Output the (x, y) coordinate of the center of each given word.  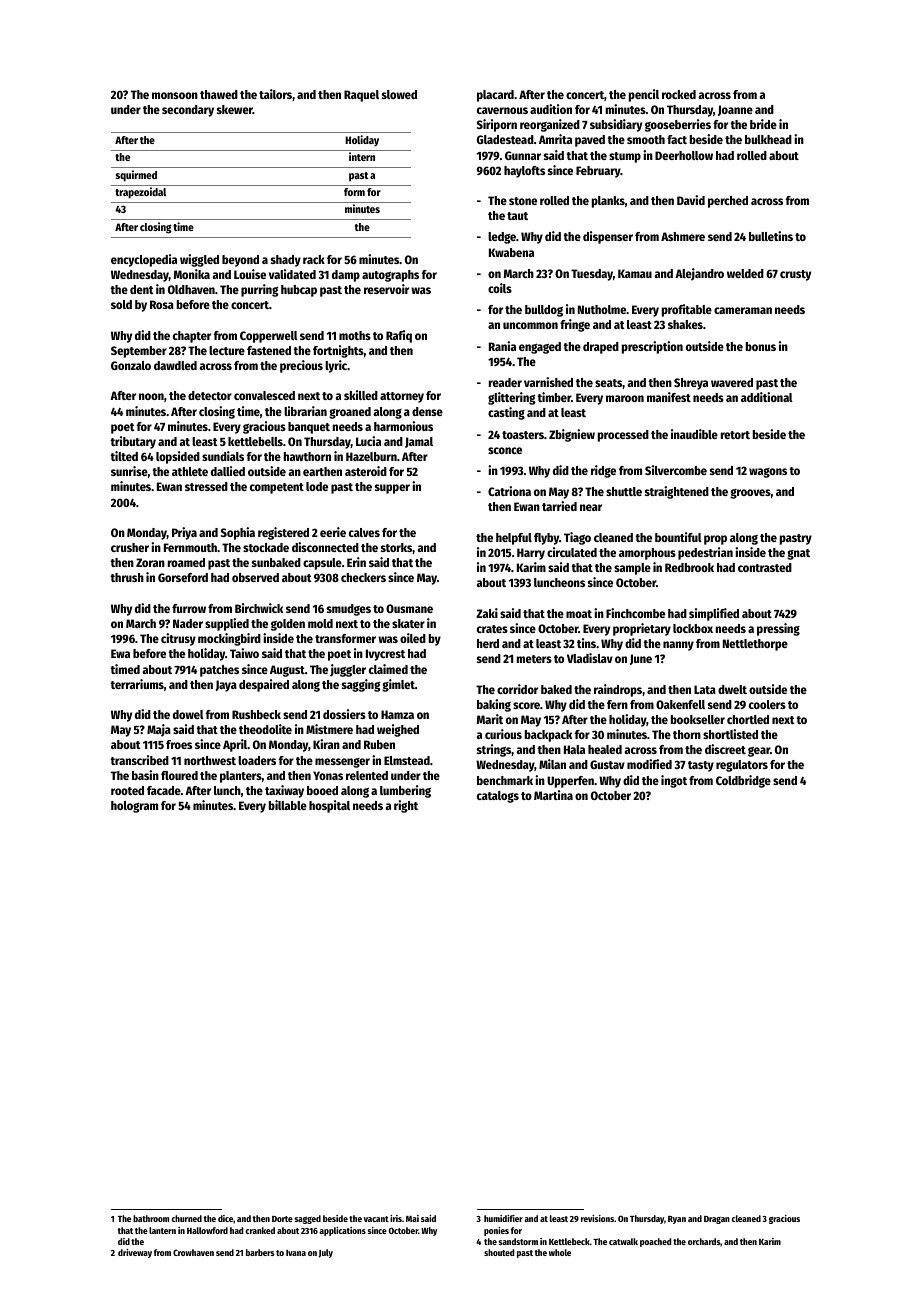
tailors (275, 94)
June (641, 659)
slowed (399, 94)
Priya (184, 533)
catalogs (498, 797)
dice (225, 1218)
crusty (795, 275)
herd (488, 643)
